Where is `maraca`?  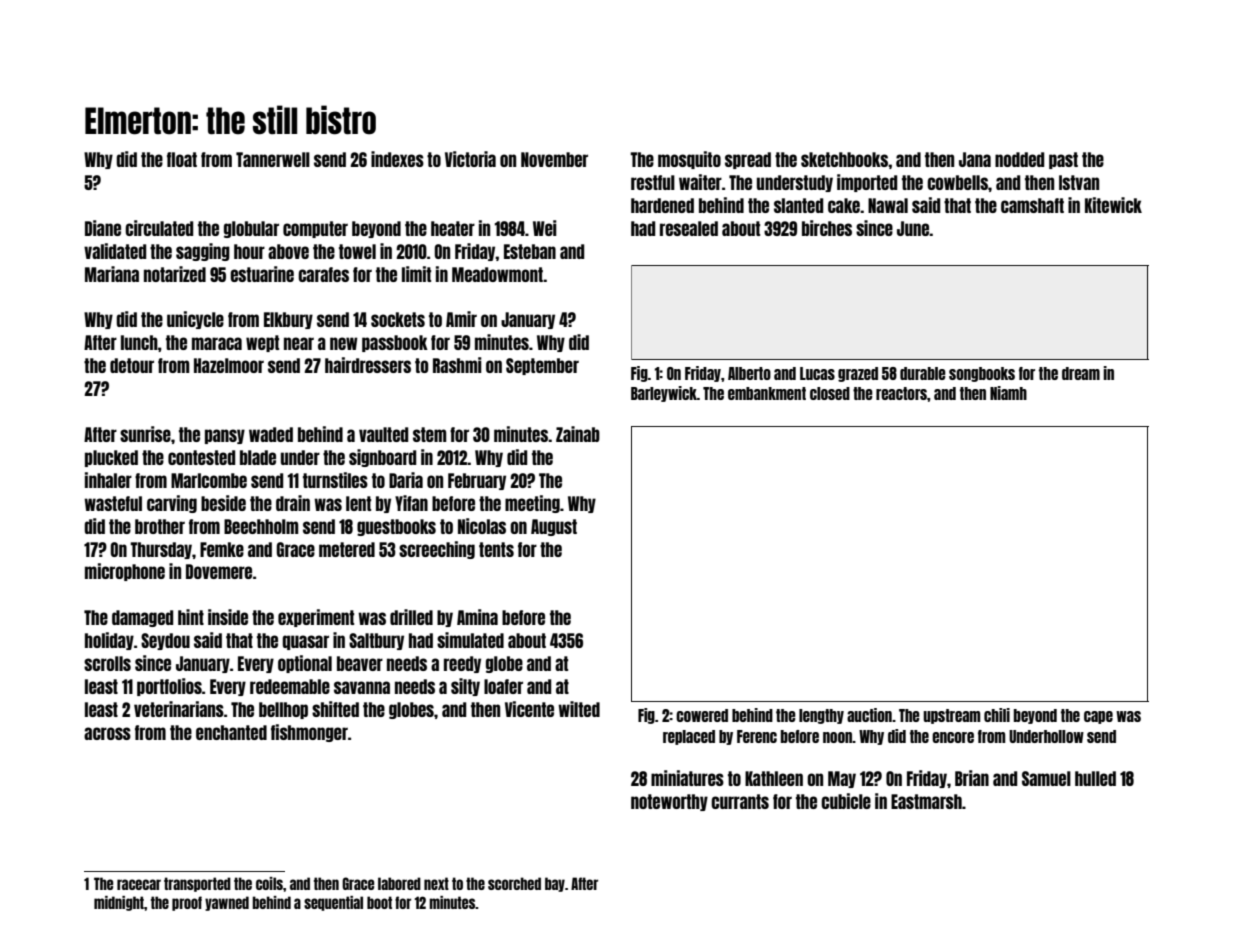 maraca is located at coordinates (217, 343).
